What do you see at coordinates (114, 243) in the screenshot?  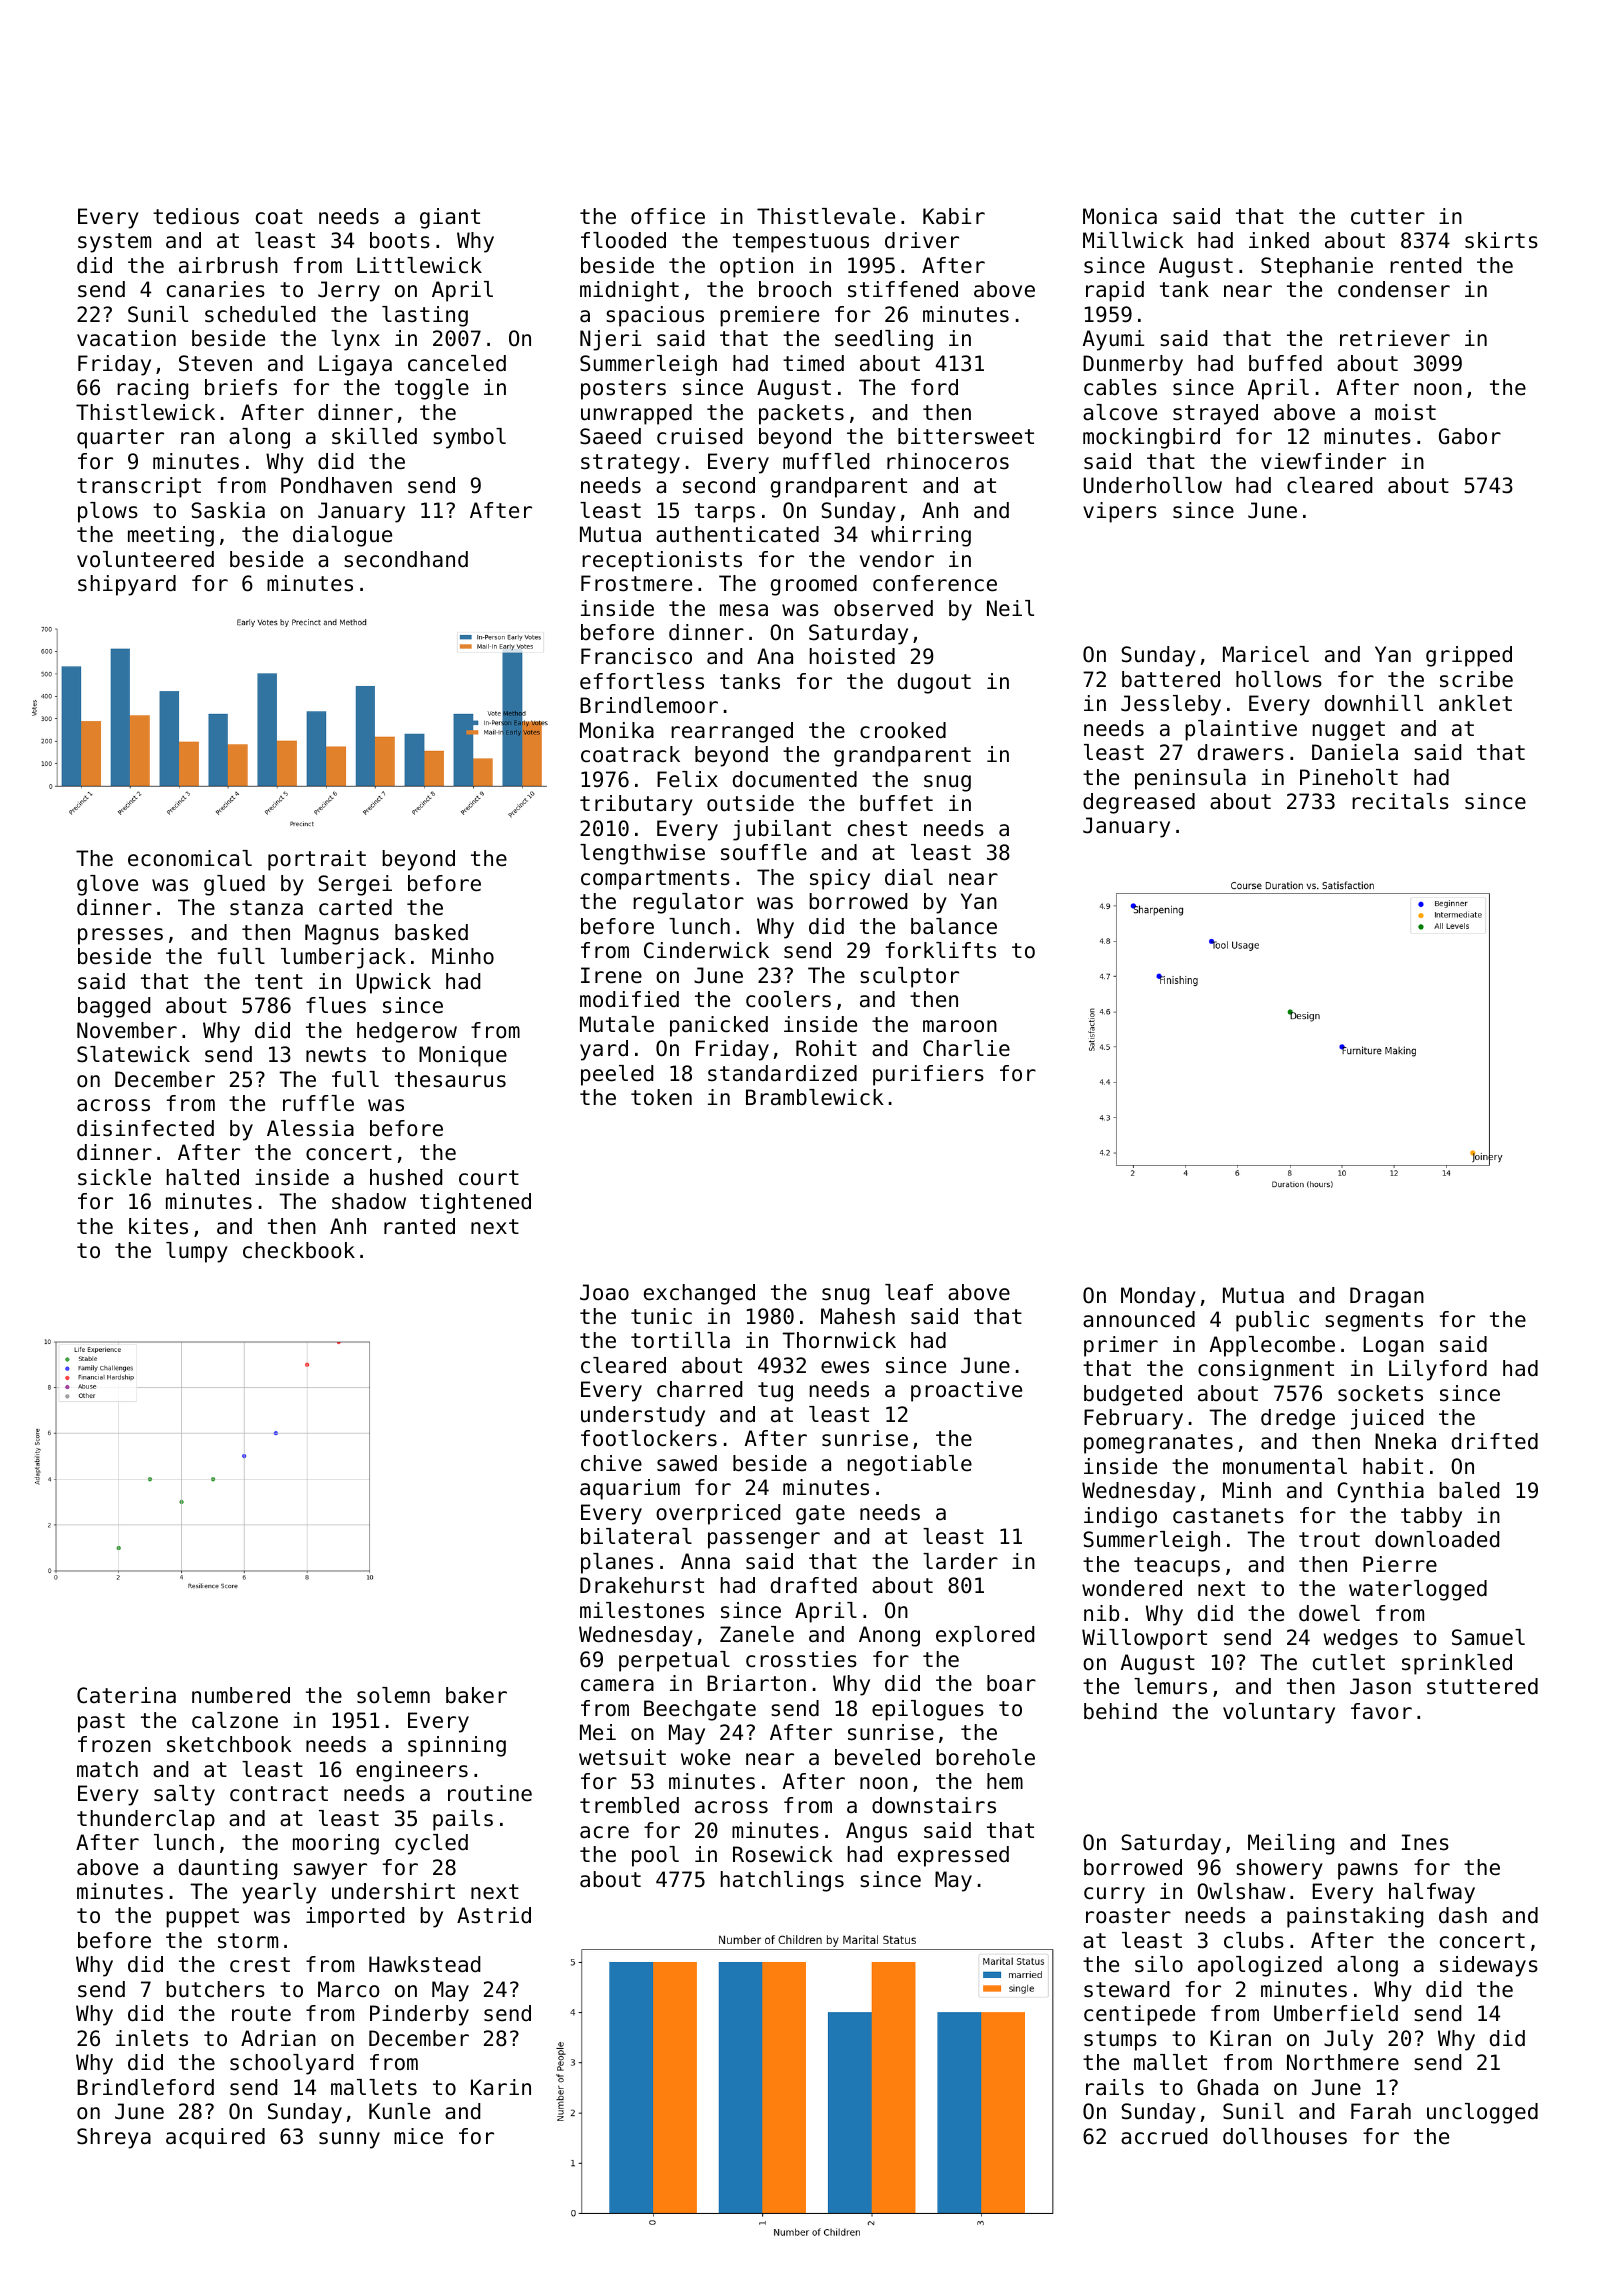 I see `system` at bounding box center [114, 243].
